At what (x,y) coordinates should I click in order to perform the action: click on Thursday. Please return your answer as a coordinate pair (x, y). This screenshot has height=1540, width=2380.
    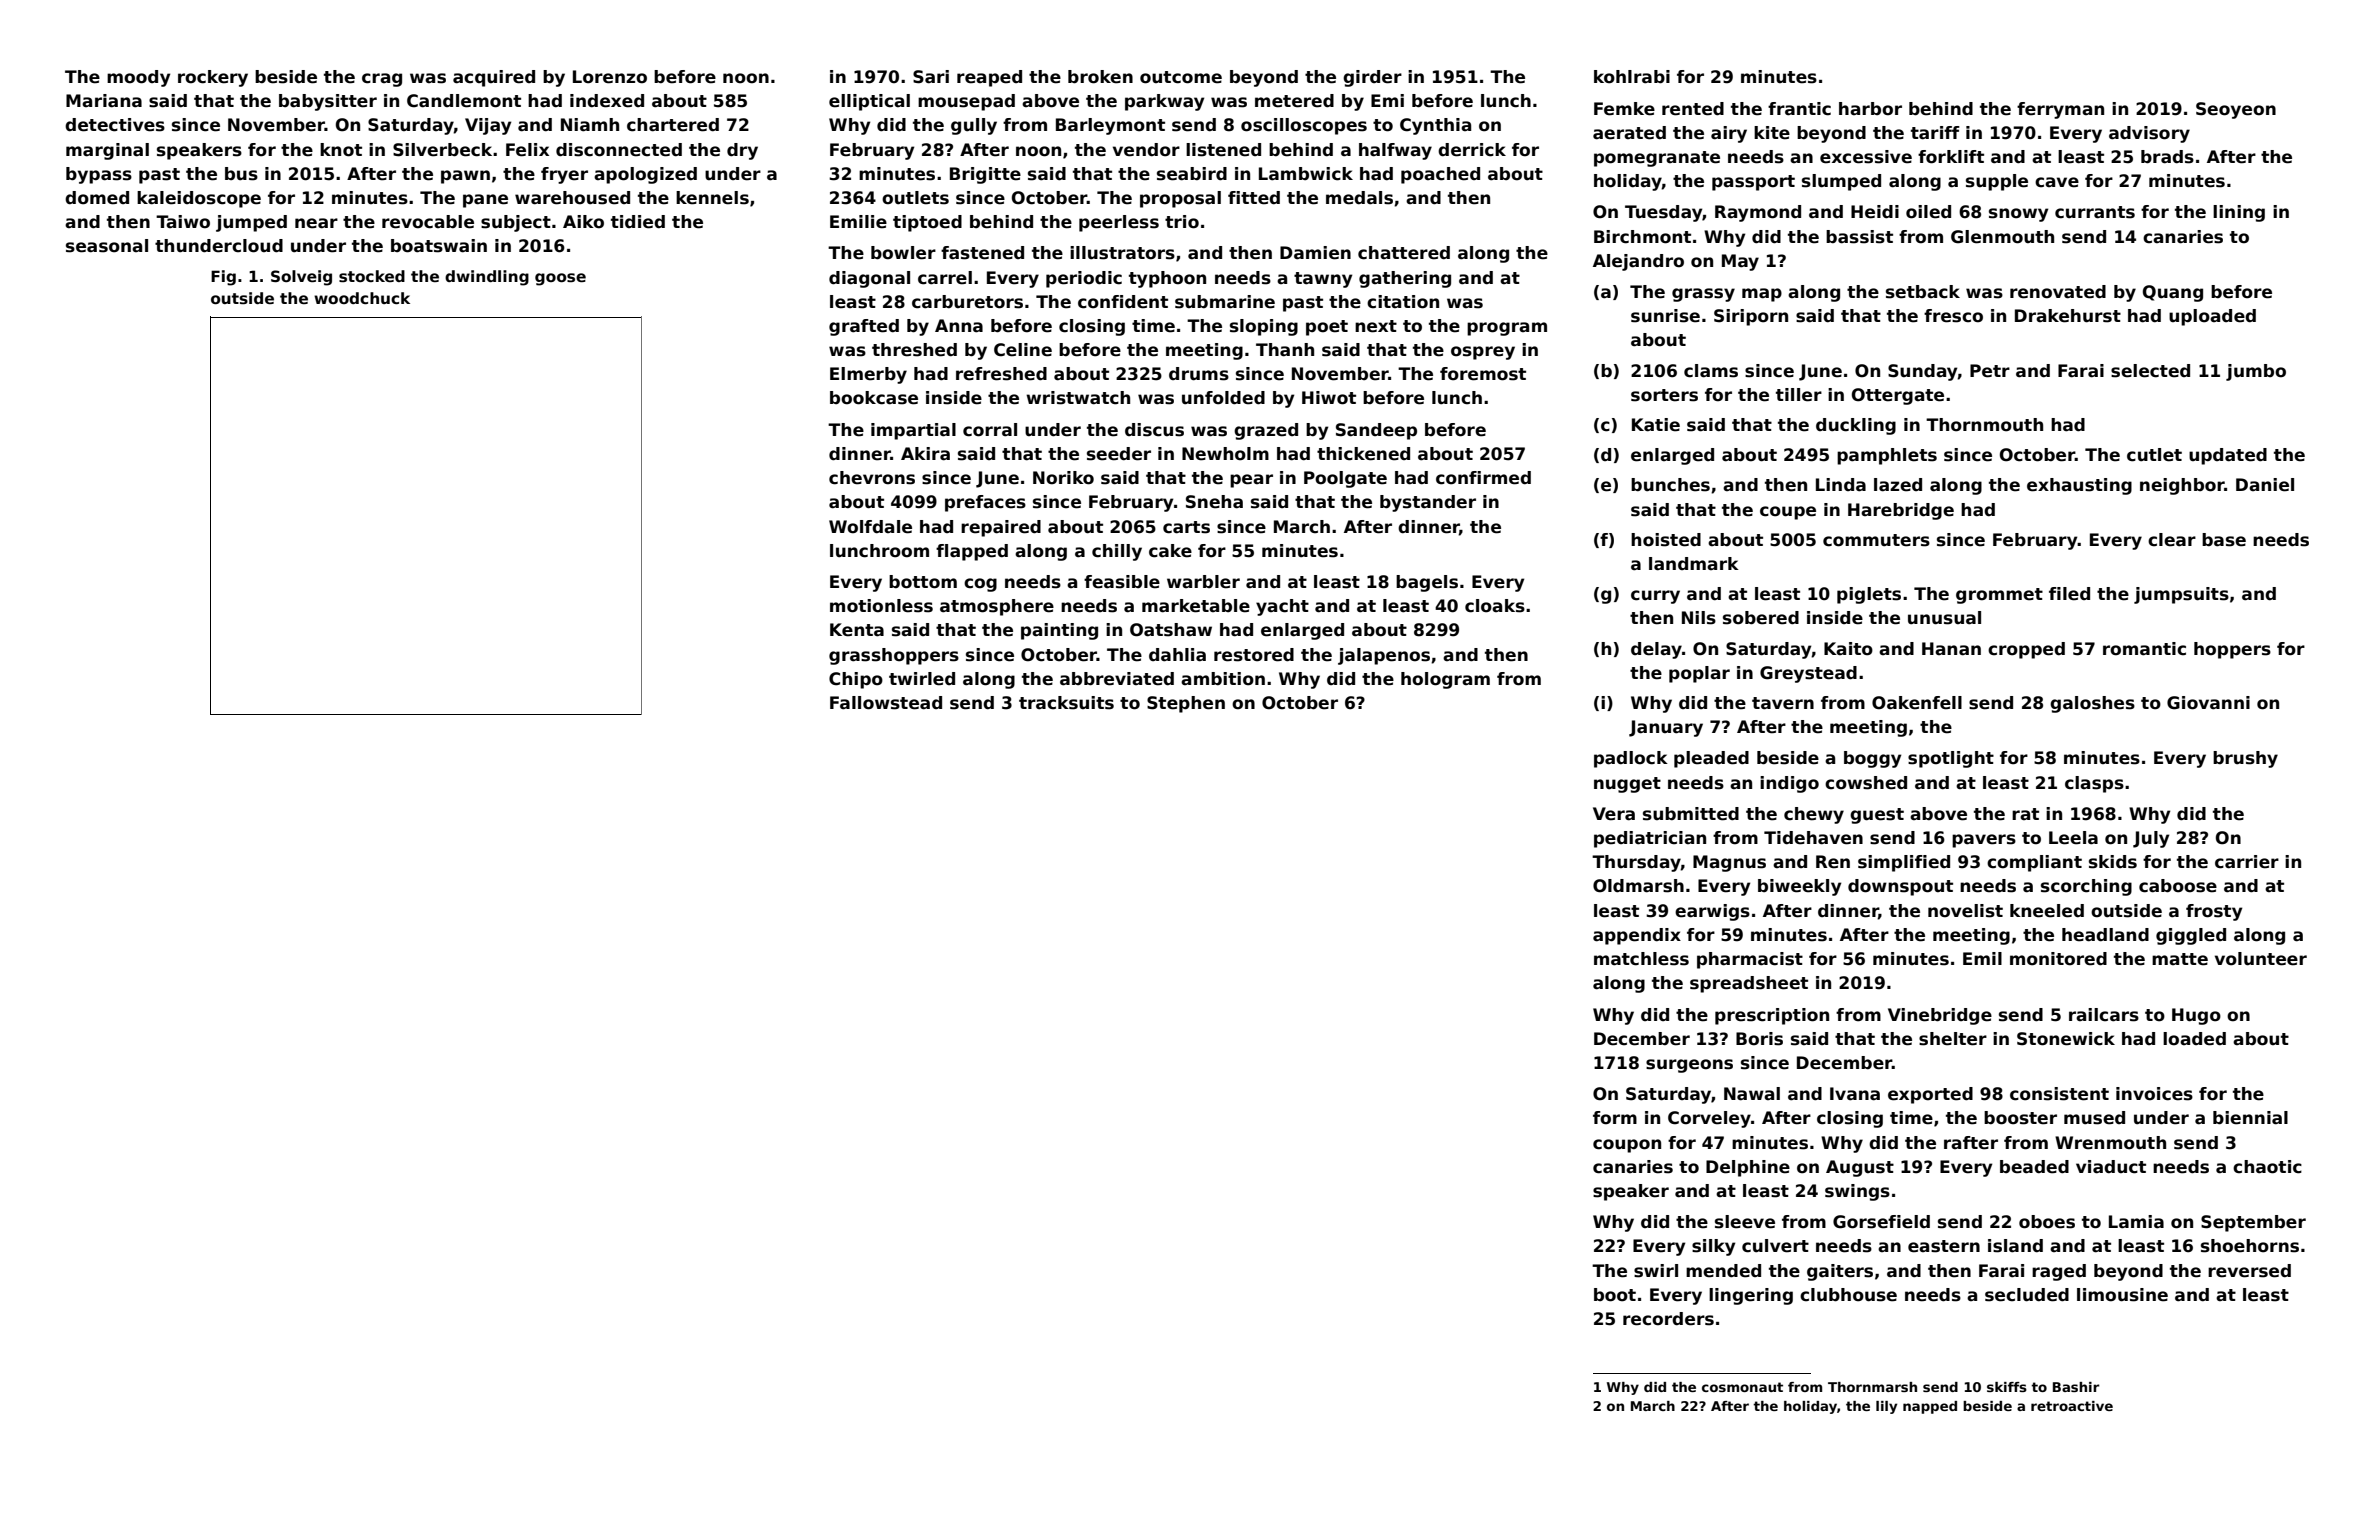
    Looking at the image, I should click on (1636, 863).
